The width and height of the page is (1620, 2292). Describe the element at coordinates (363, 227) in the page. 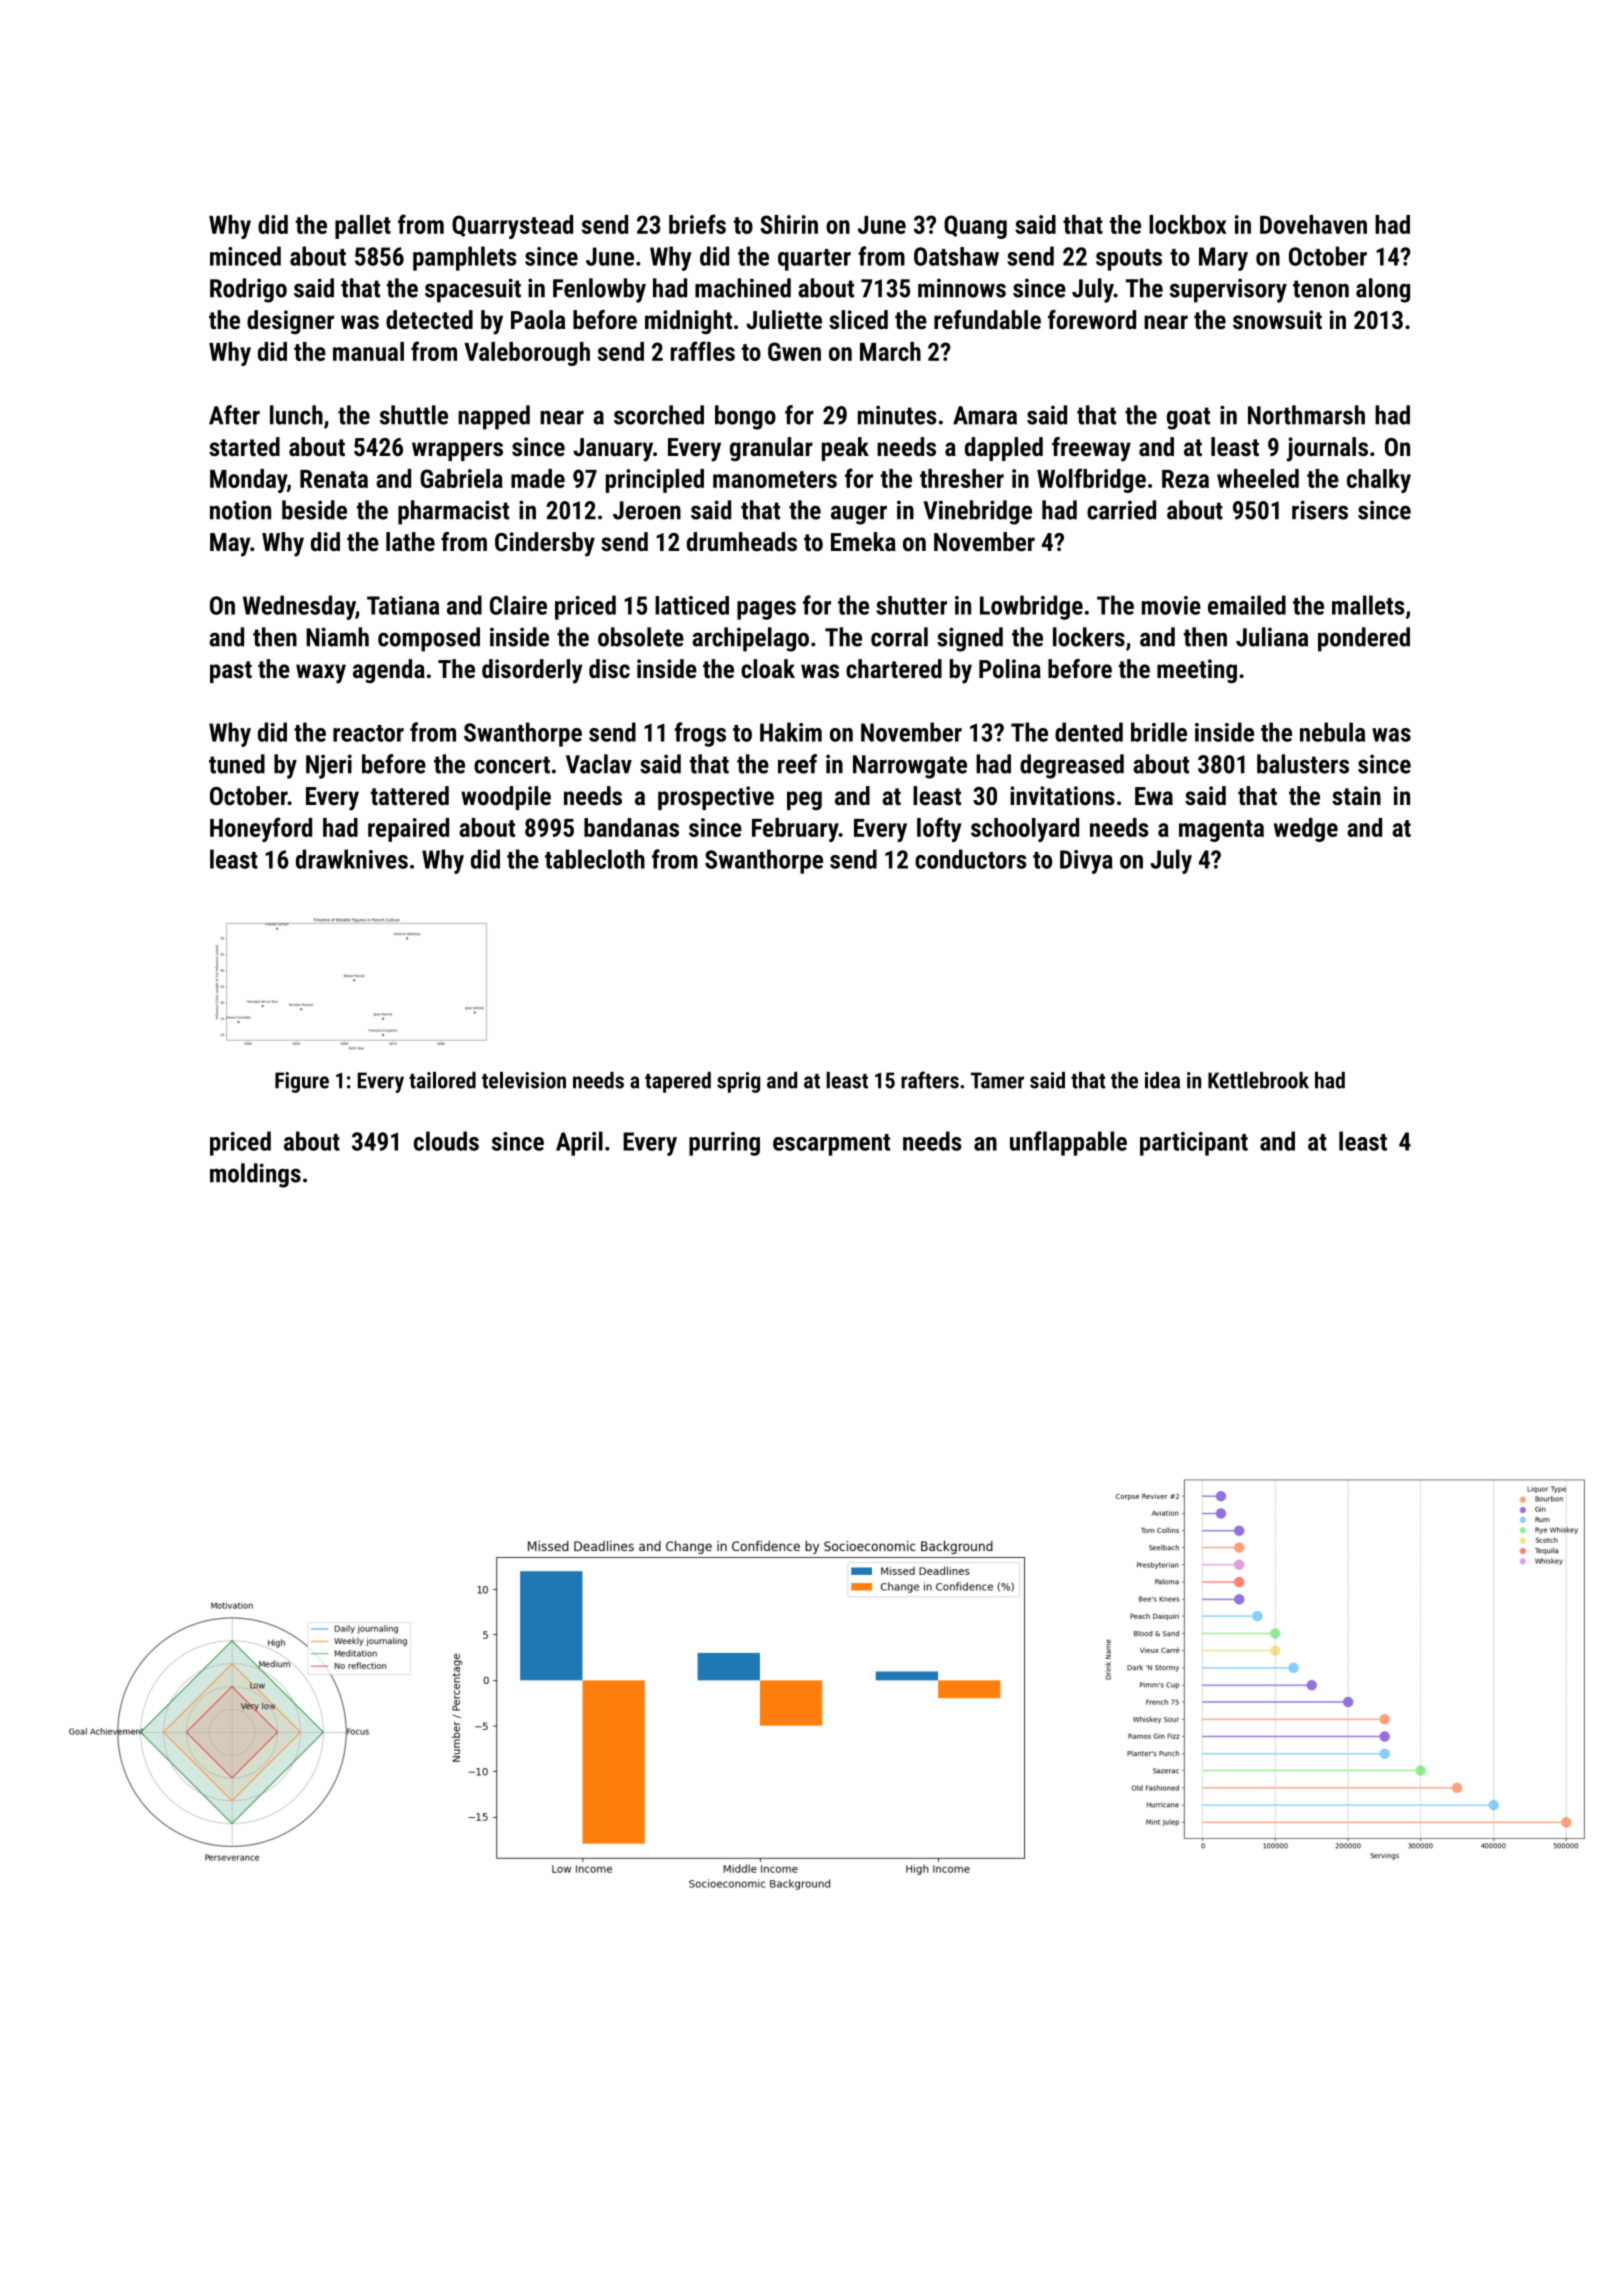

I see `pallet` at that location.
